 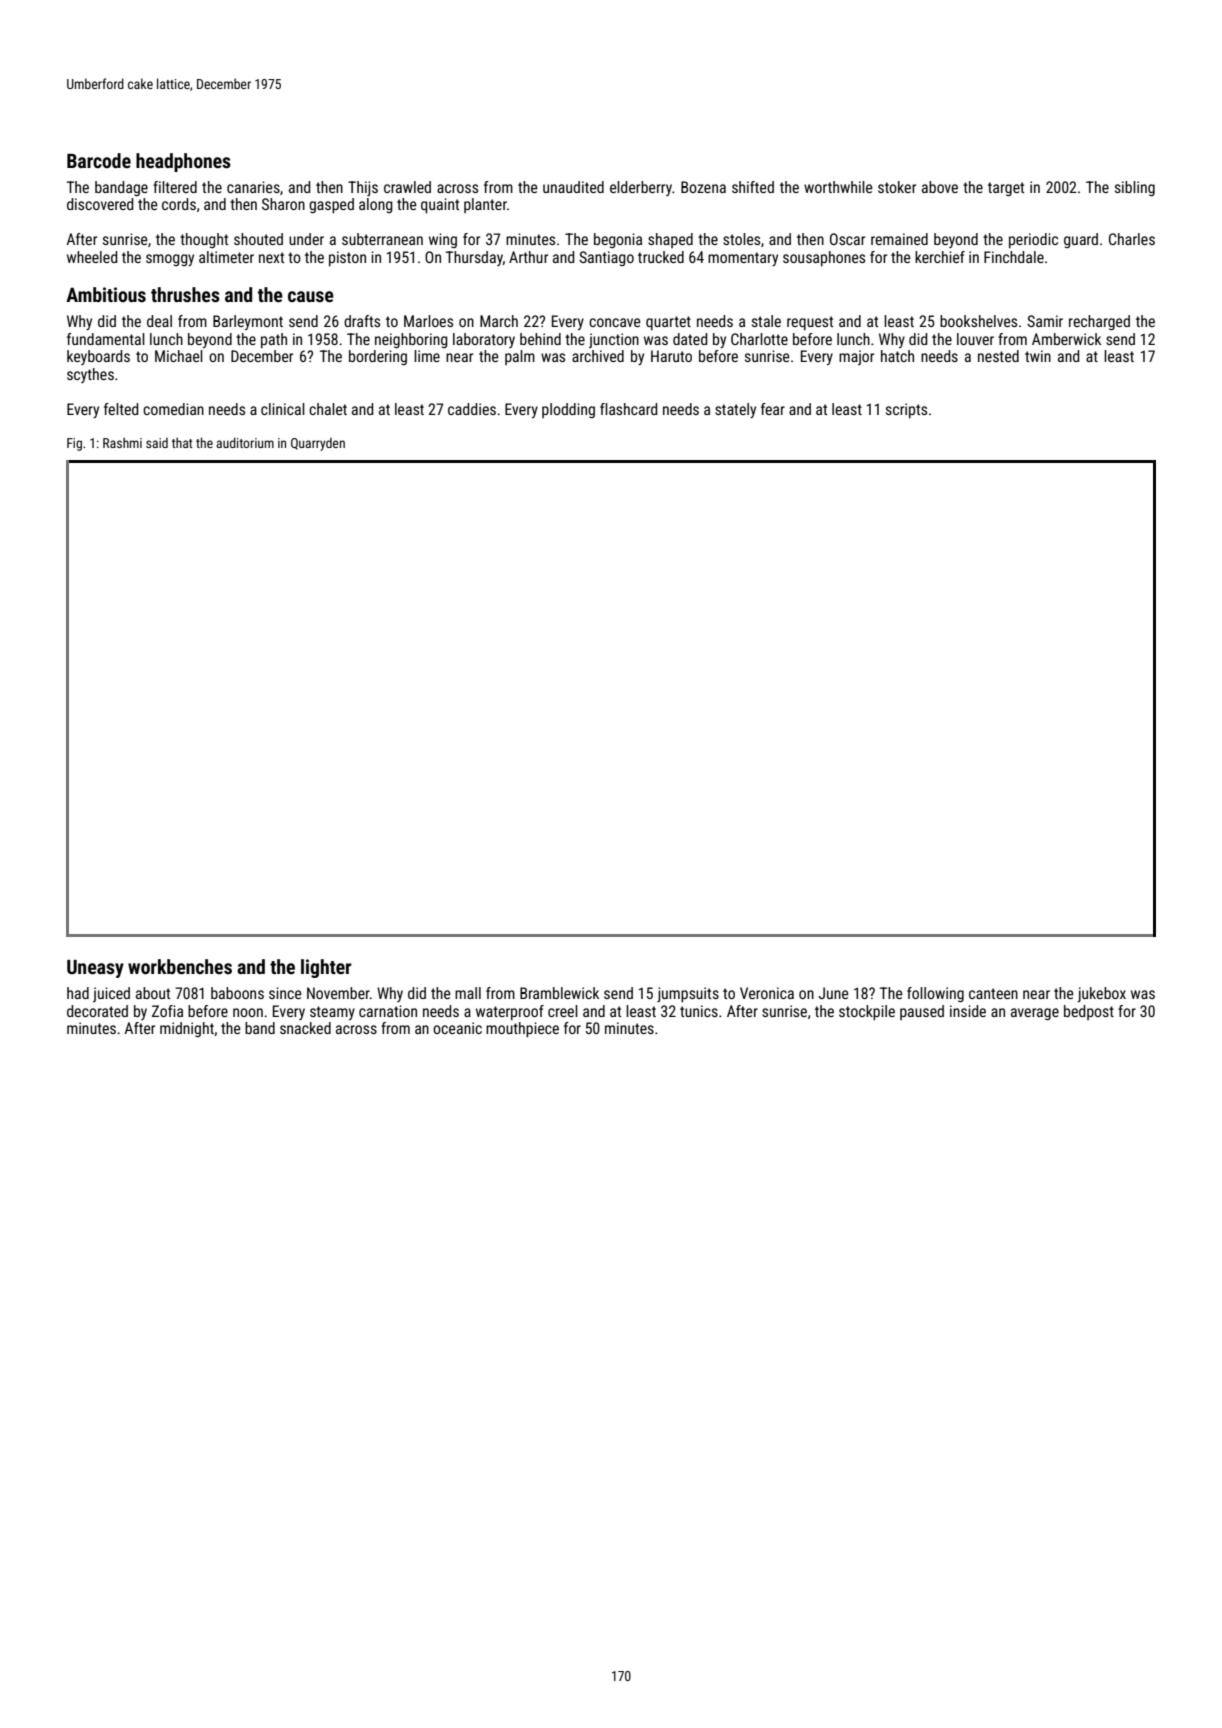 What do you see at coordinates (975, 339) in the image?
I see `louver` at bounding box center [975, 339].
